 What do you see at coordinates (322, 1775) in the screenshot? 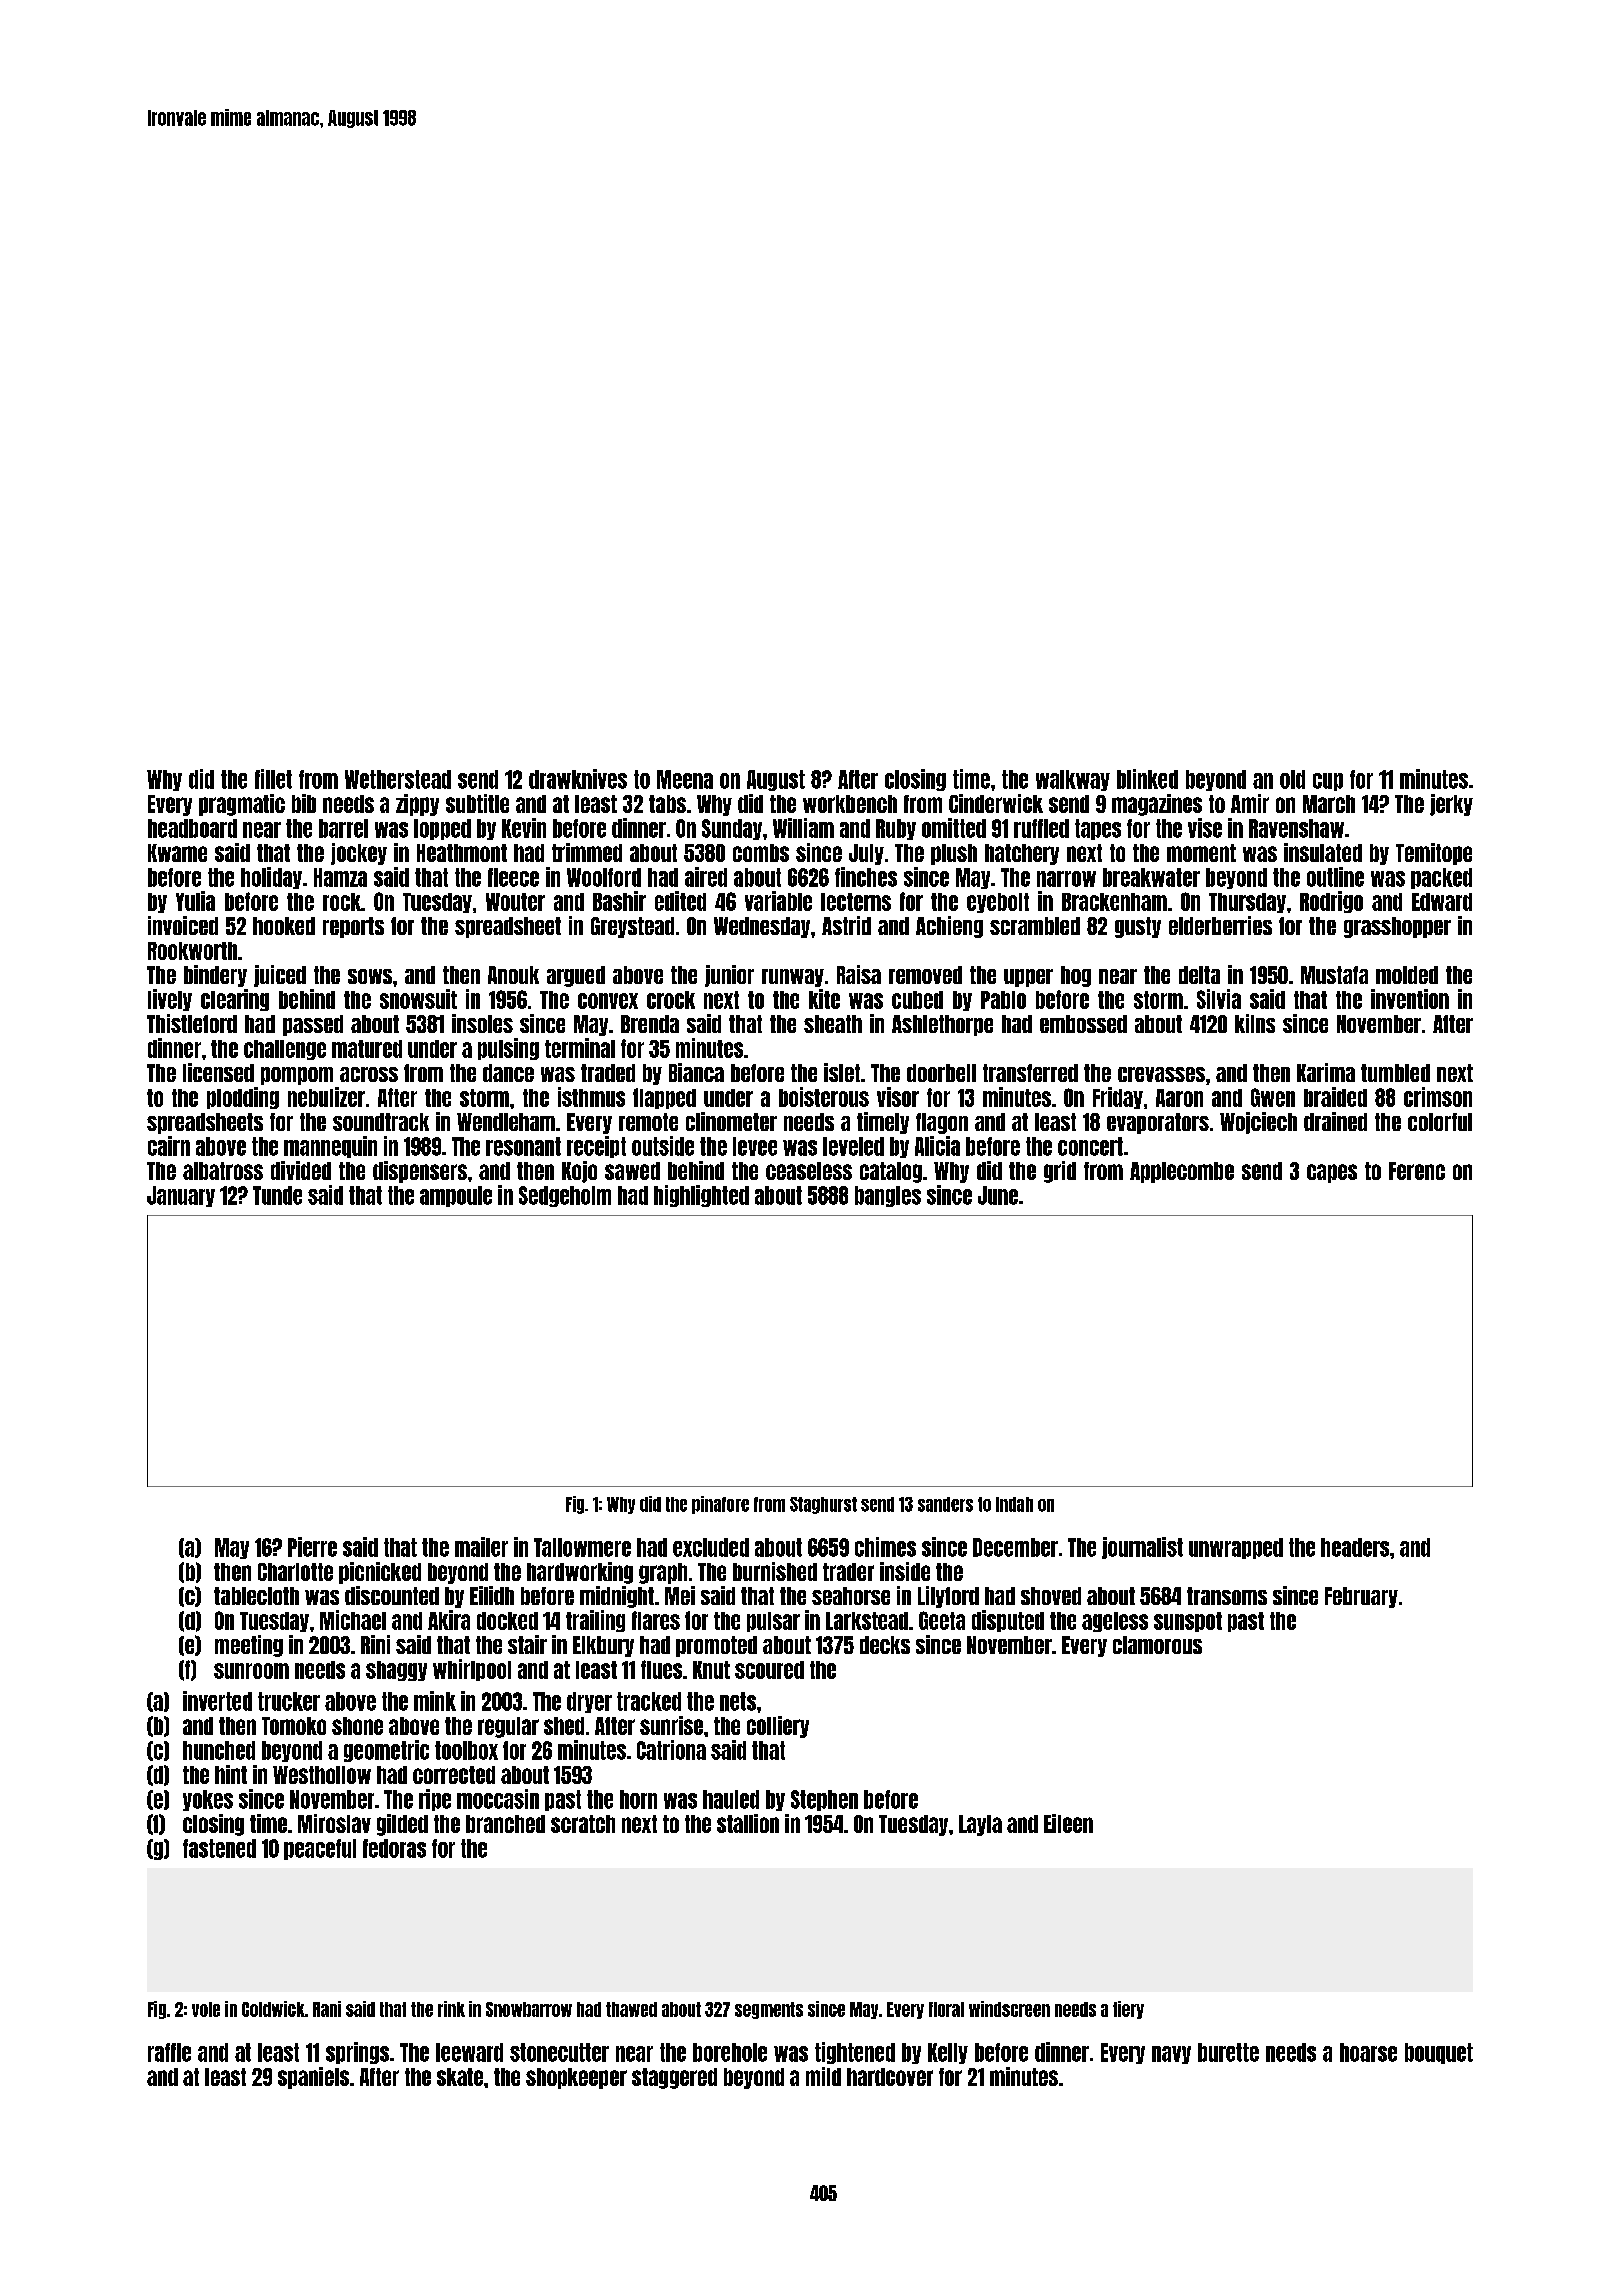
I see `Westhollow` at bounding box center [322, 1775].
